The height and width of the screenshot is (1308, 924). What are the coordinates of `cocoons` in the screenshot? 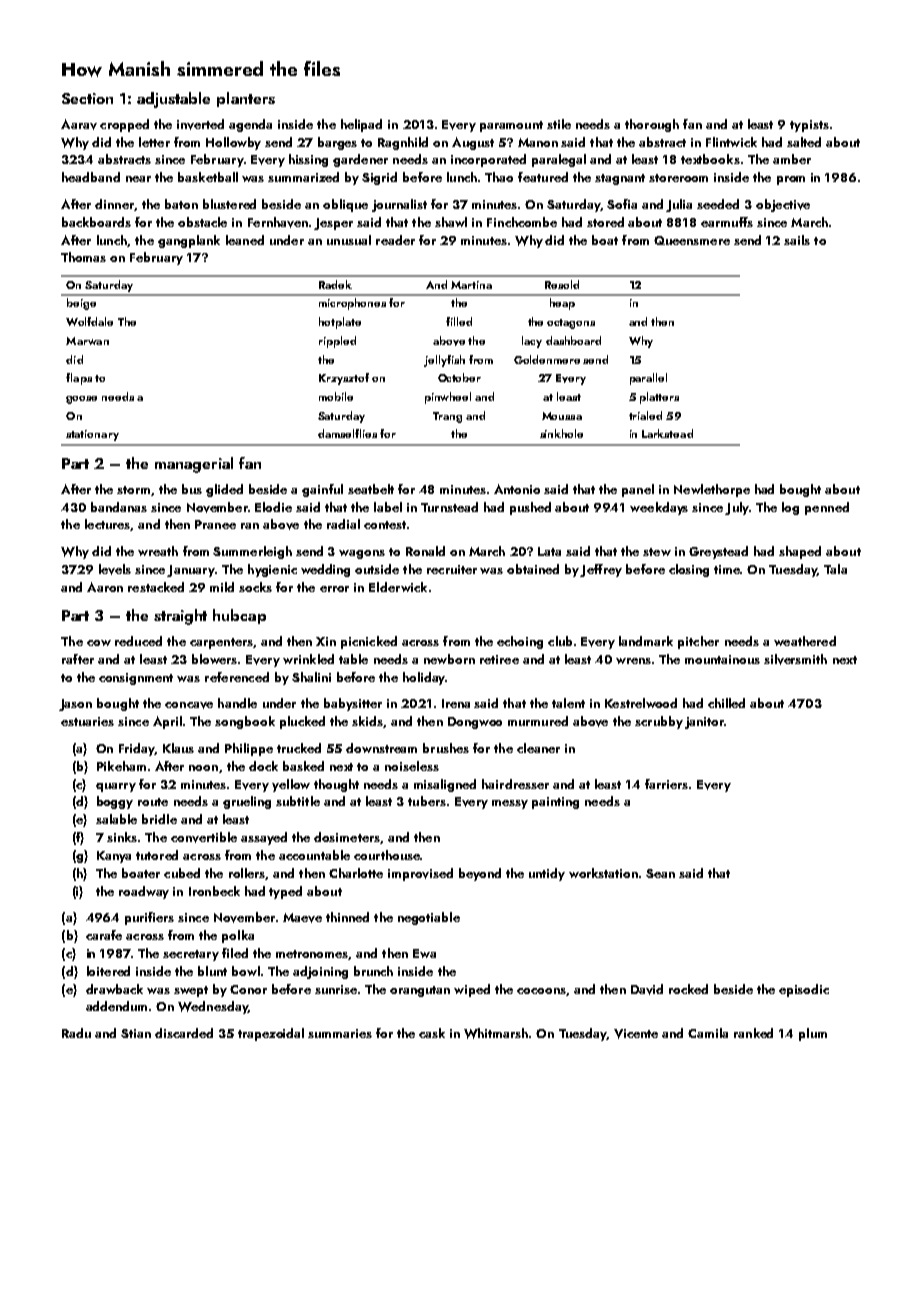 It's located at (541, 991).
